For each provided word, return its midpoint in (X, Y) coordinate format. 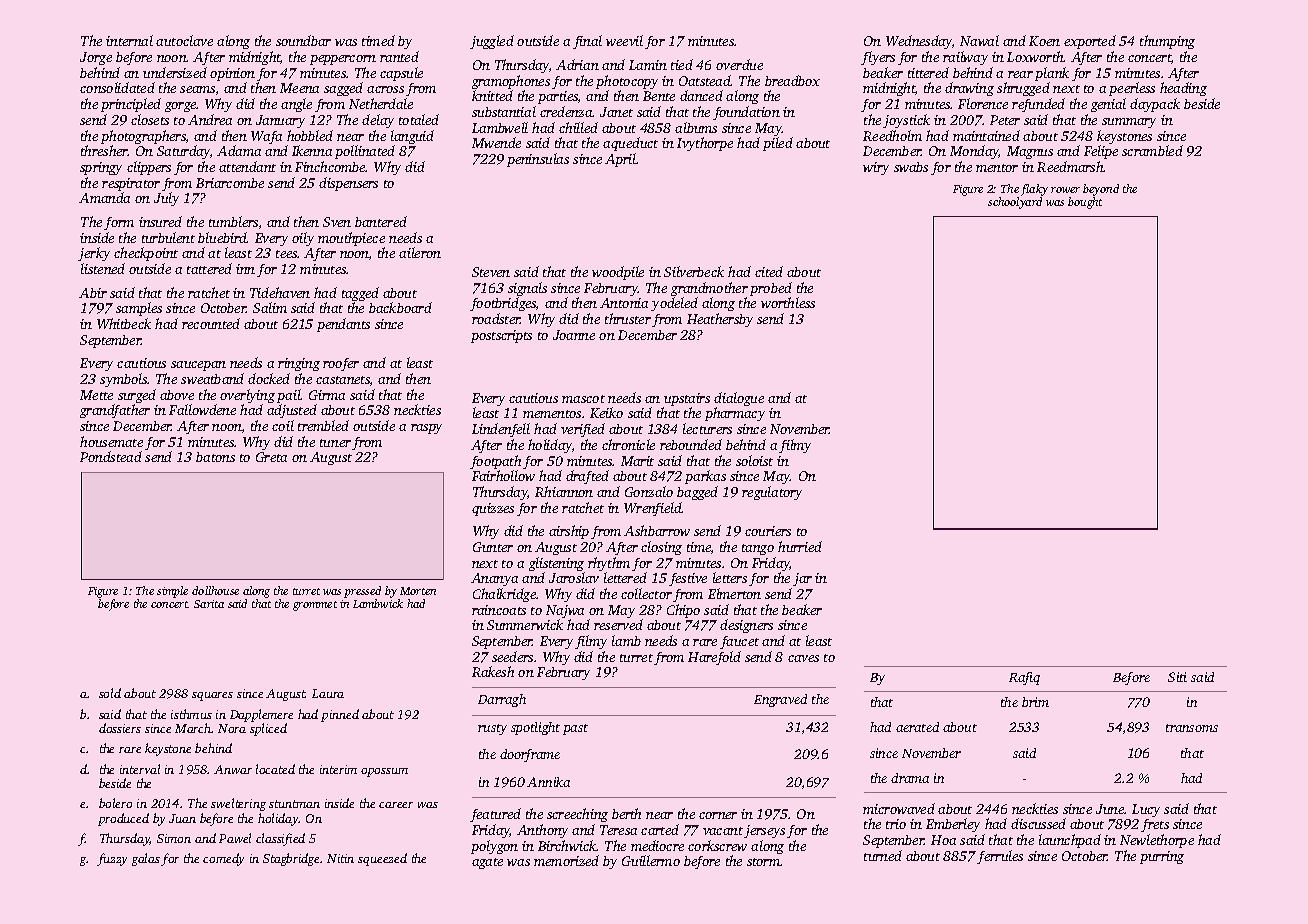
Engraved (780, 700)
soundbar (303, 40)
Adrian (577, 64)
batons (215, 457)
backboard (400, 307)
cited (769, 271)
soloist (754, 460)
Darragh (502, 700)
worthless (788, 302)
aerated (917, 727)
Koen (1044, 41)
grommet (315, 606)
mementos (552, 414)
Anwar (233, 769)
